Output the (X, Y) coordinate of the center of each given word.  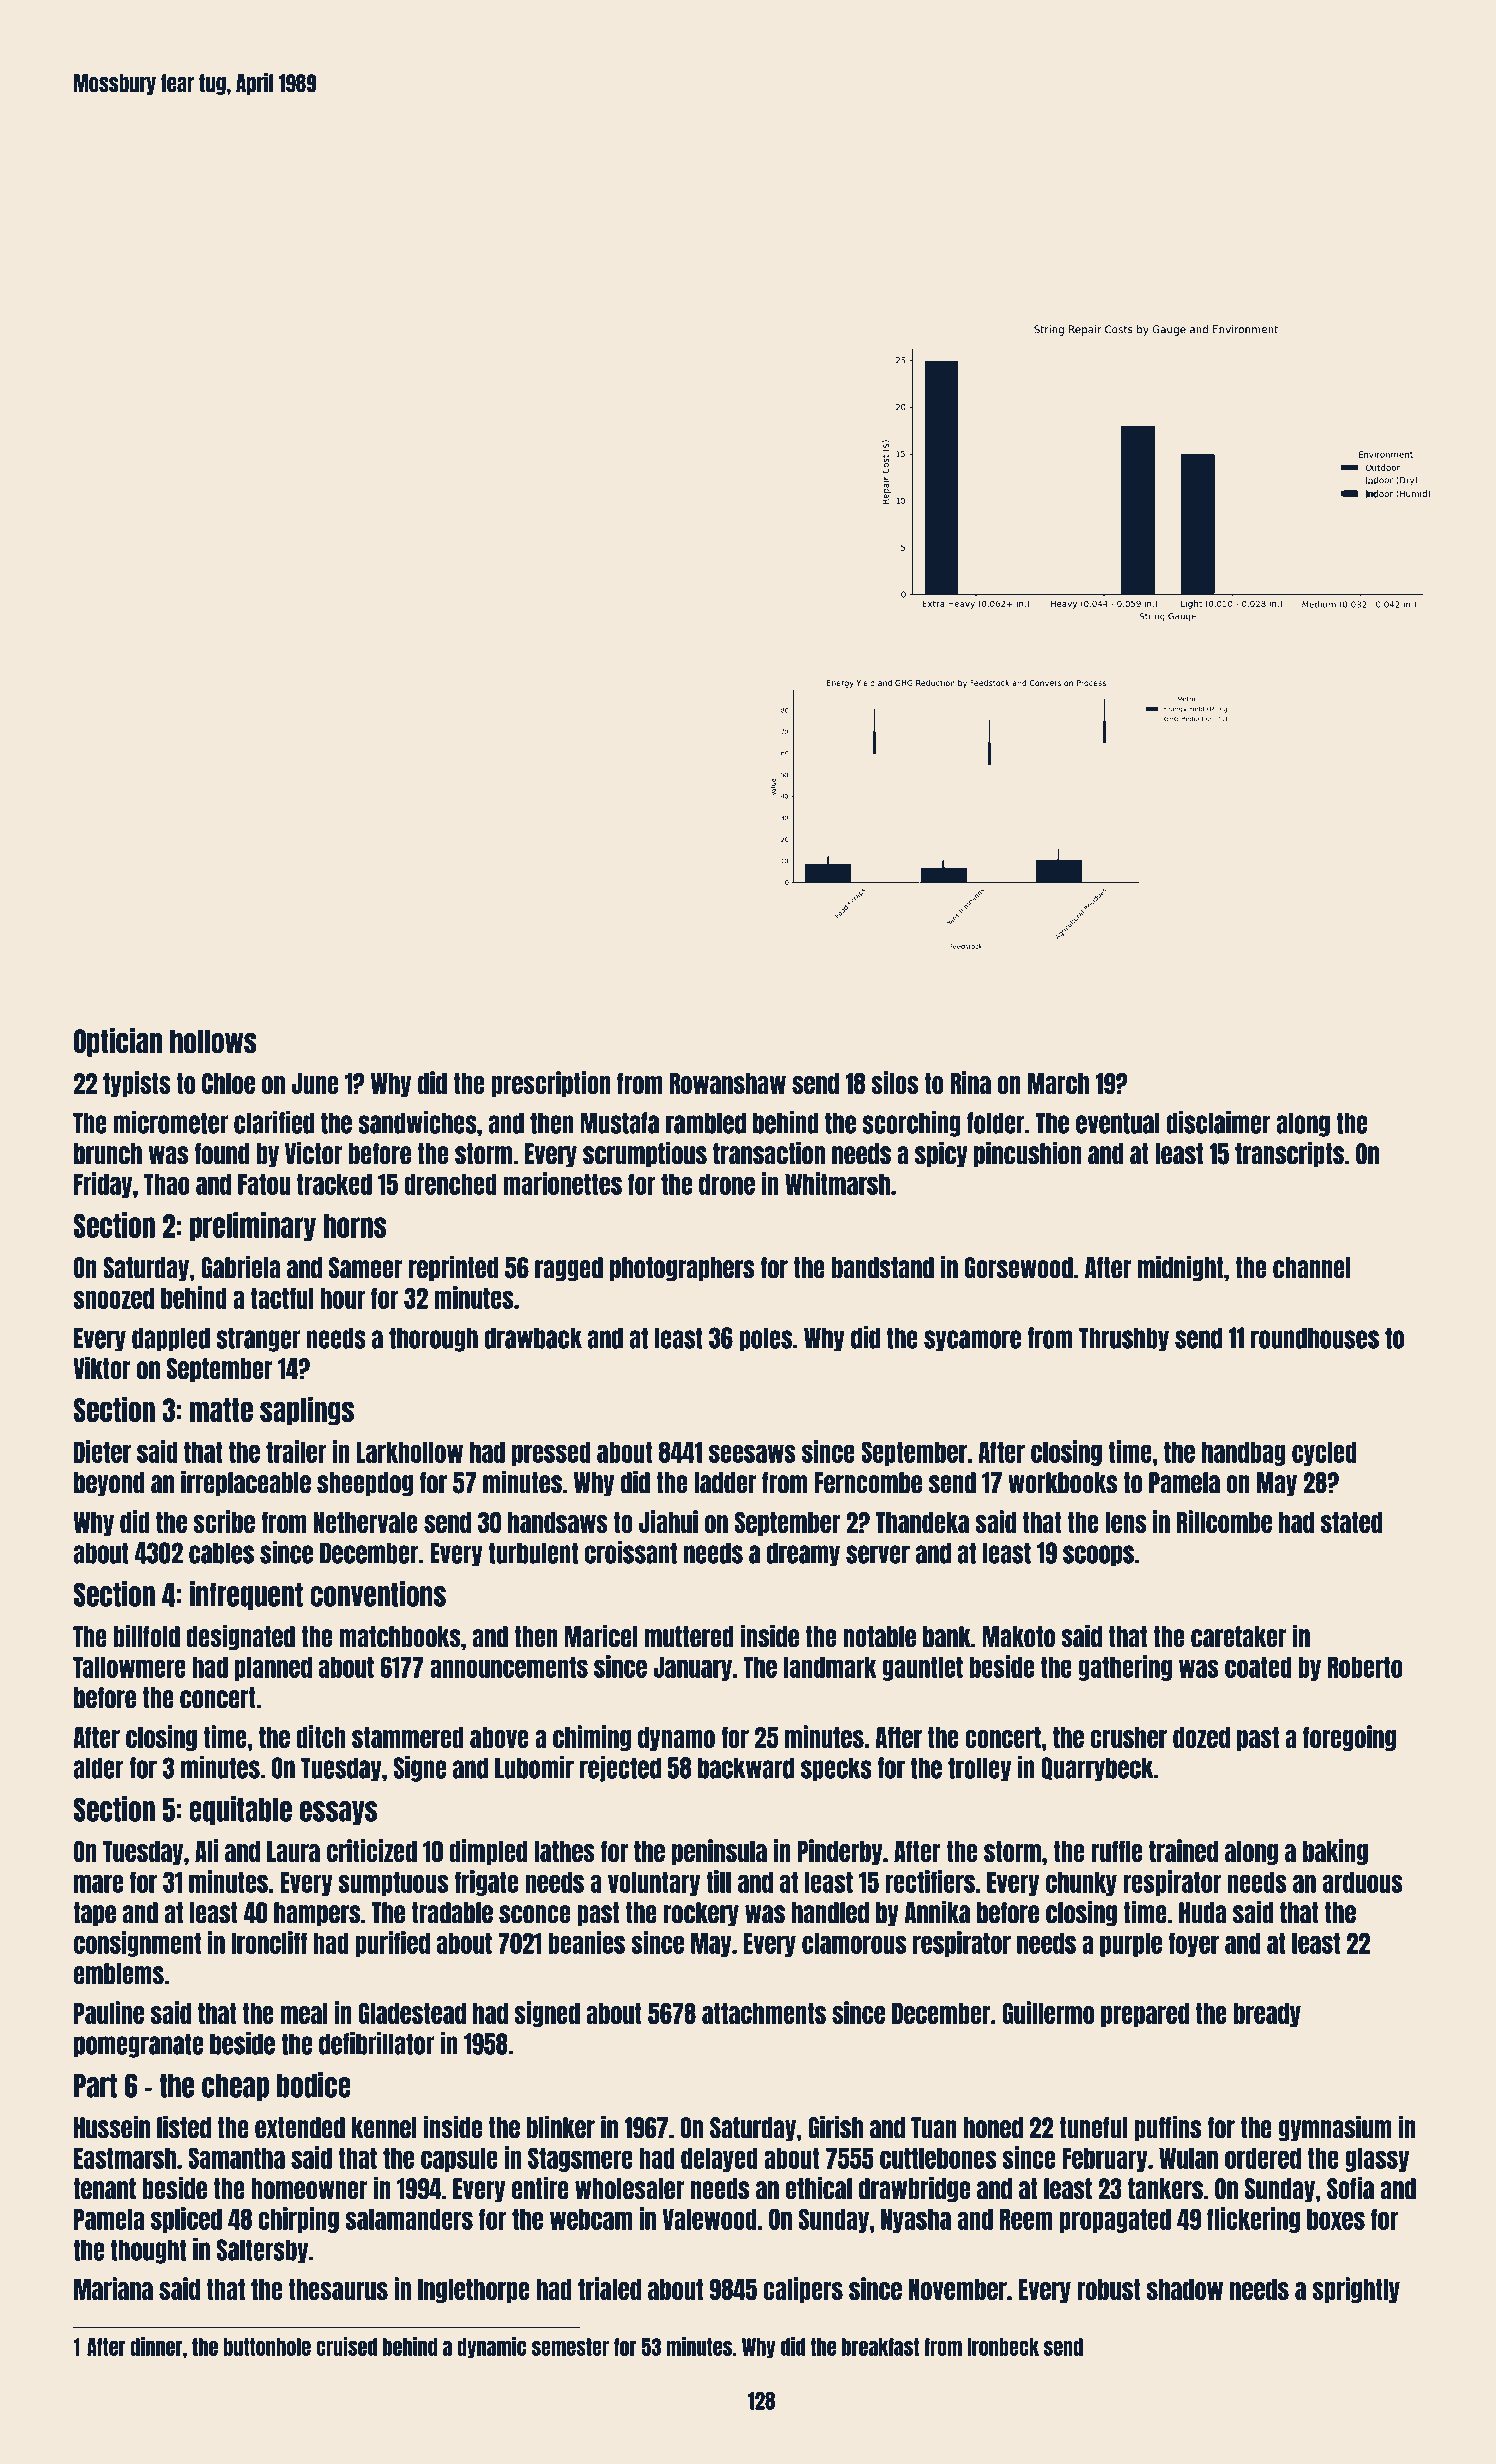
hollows (213, 1041)
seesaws (752, 1453)
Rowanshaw (727, 1083)
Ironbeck (1003, 2347)
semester (570, 2347)
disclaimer (1218, 1122)
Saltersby (262, 2251)
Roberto (1365, 1667)
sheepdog (365, 1484)
